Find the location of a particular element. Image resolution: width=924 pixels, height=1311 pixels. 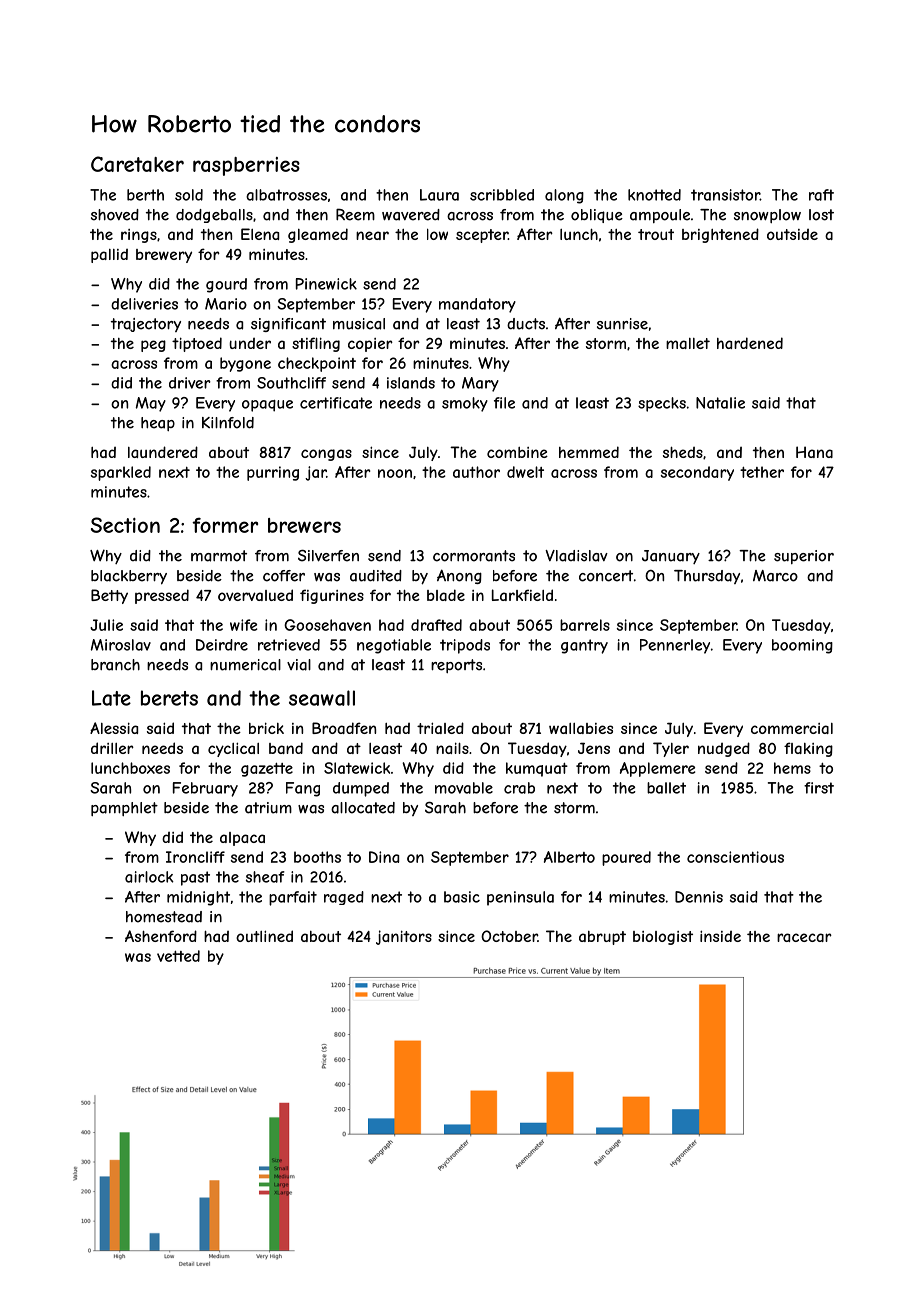

commercial is located at coordinates (792, 728).
